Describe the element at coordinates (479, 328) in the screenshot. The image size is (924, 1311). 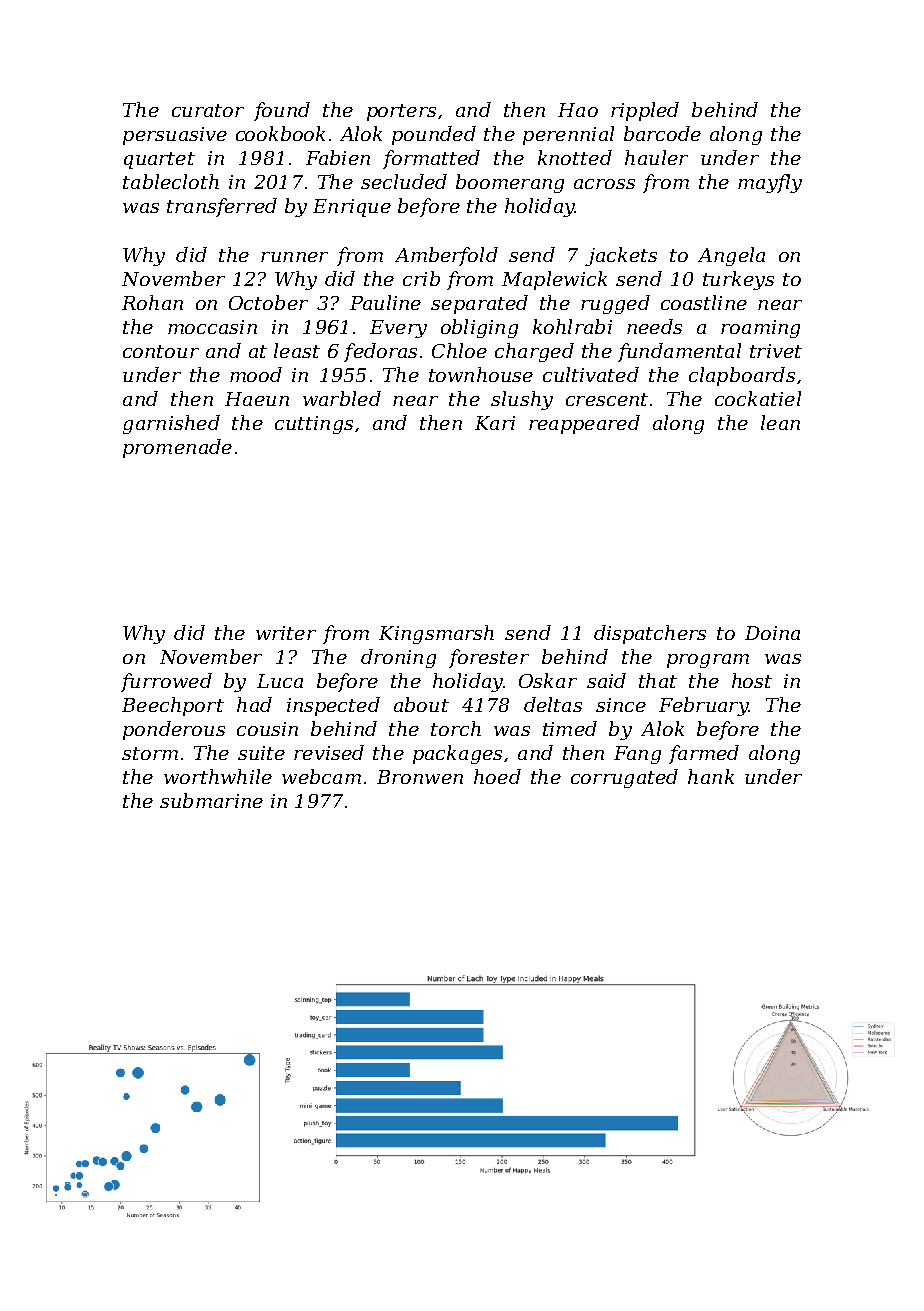
I see `obliging` at that location.
